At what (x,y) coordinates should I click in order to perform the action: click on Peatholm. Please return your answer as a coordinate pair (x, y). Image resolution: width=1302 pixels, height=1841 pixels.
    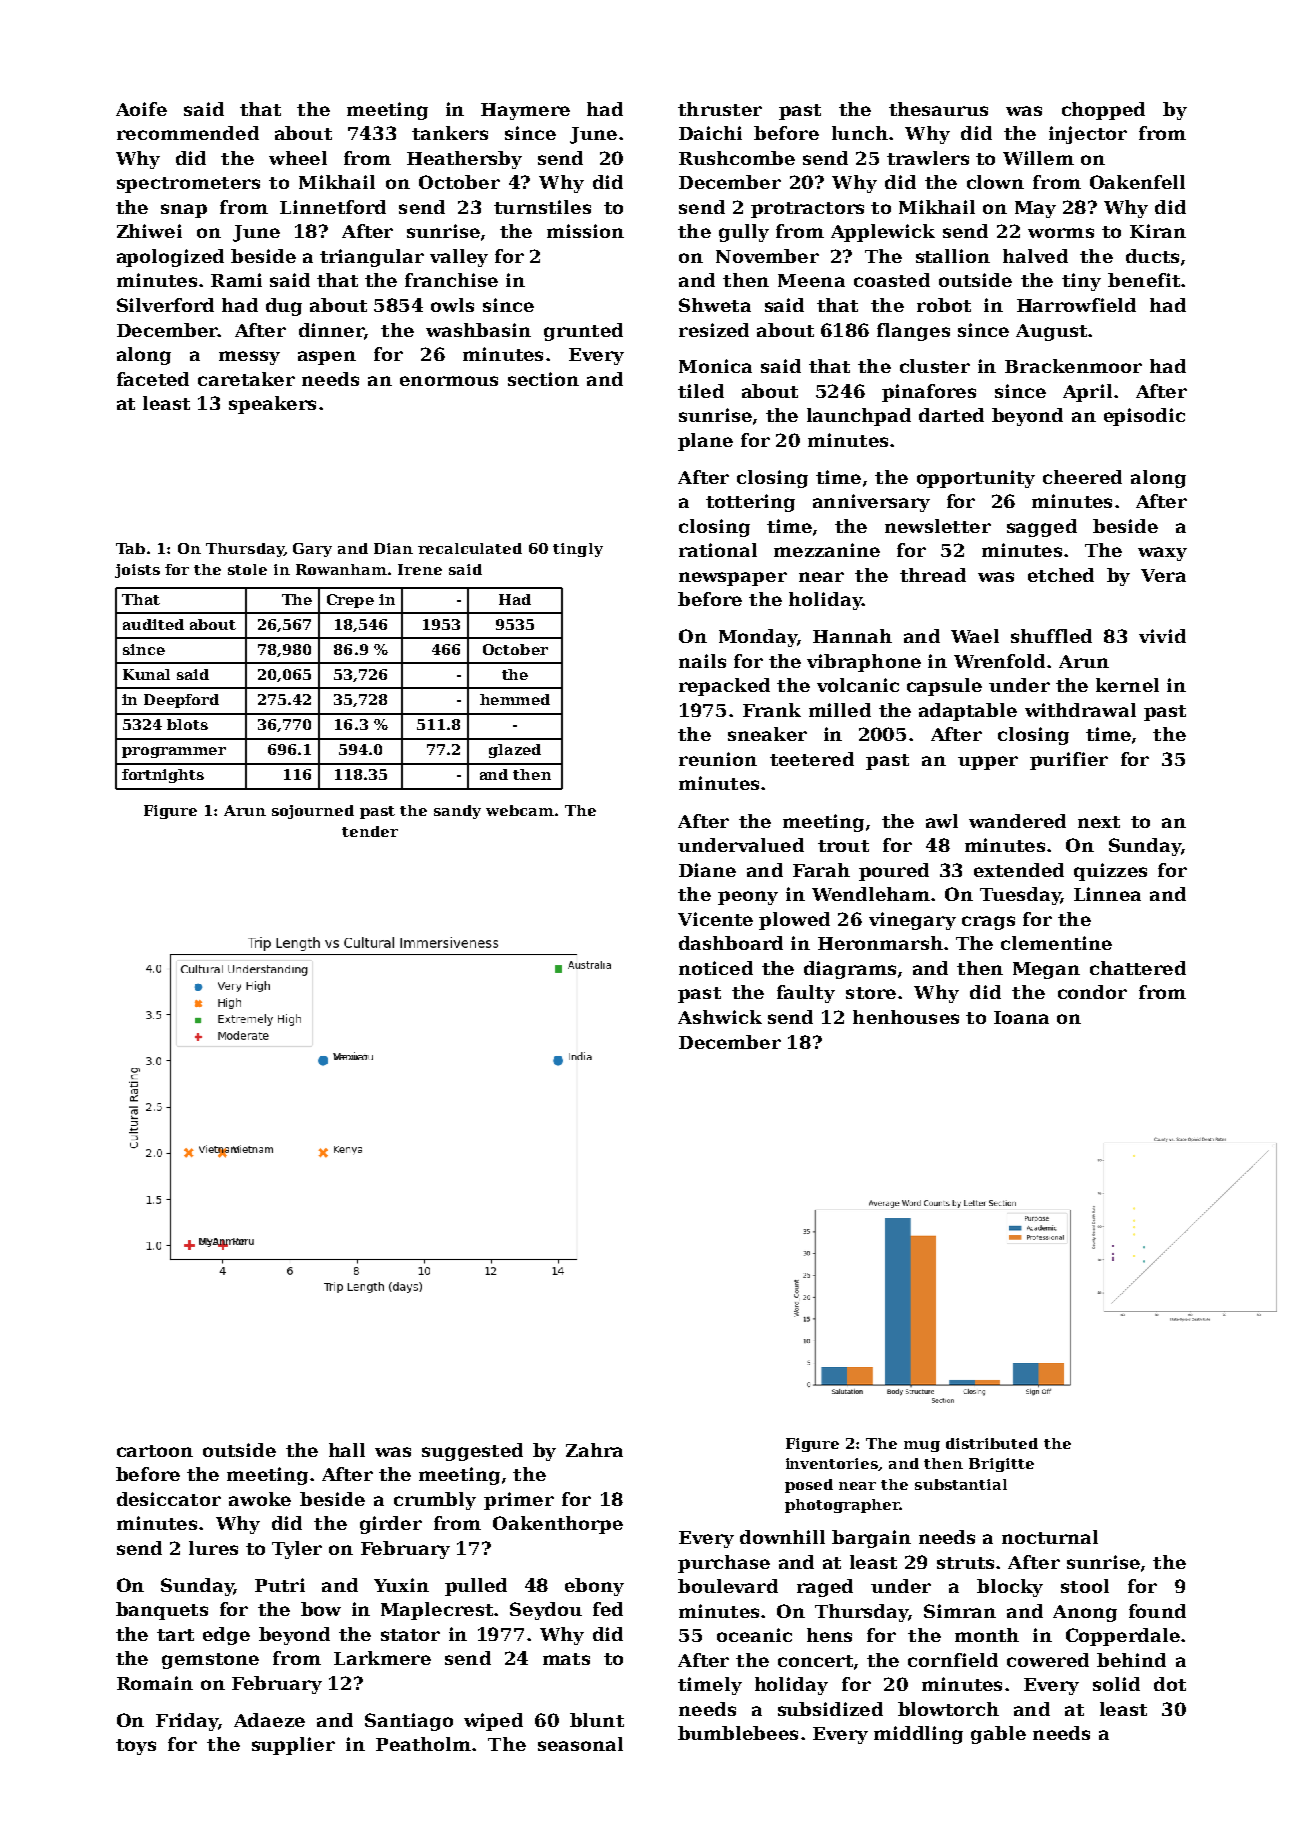
    Looking at the image, I should click on (423, 1744).
